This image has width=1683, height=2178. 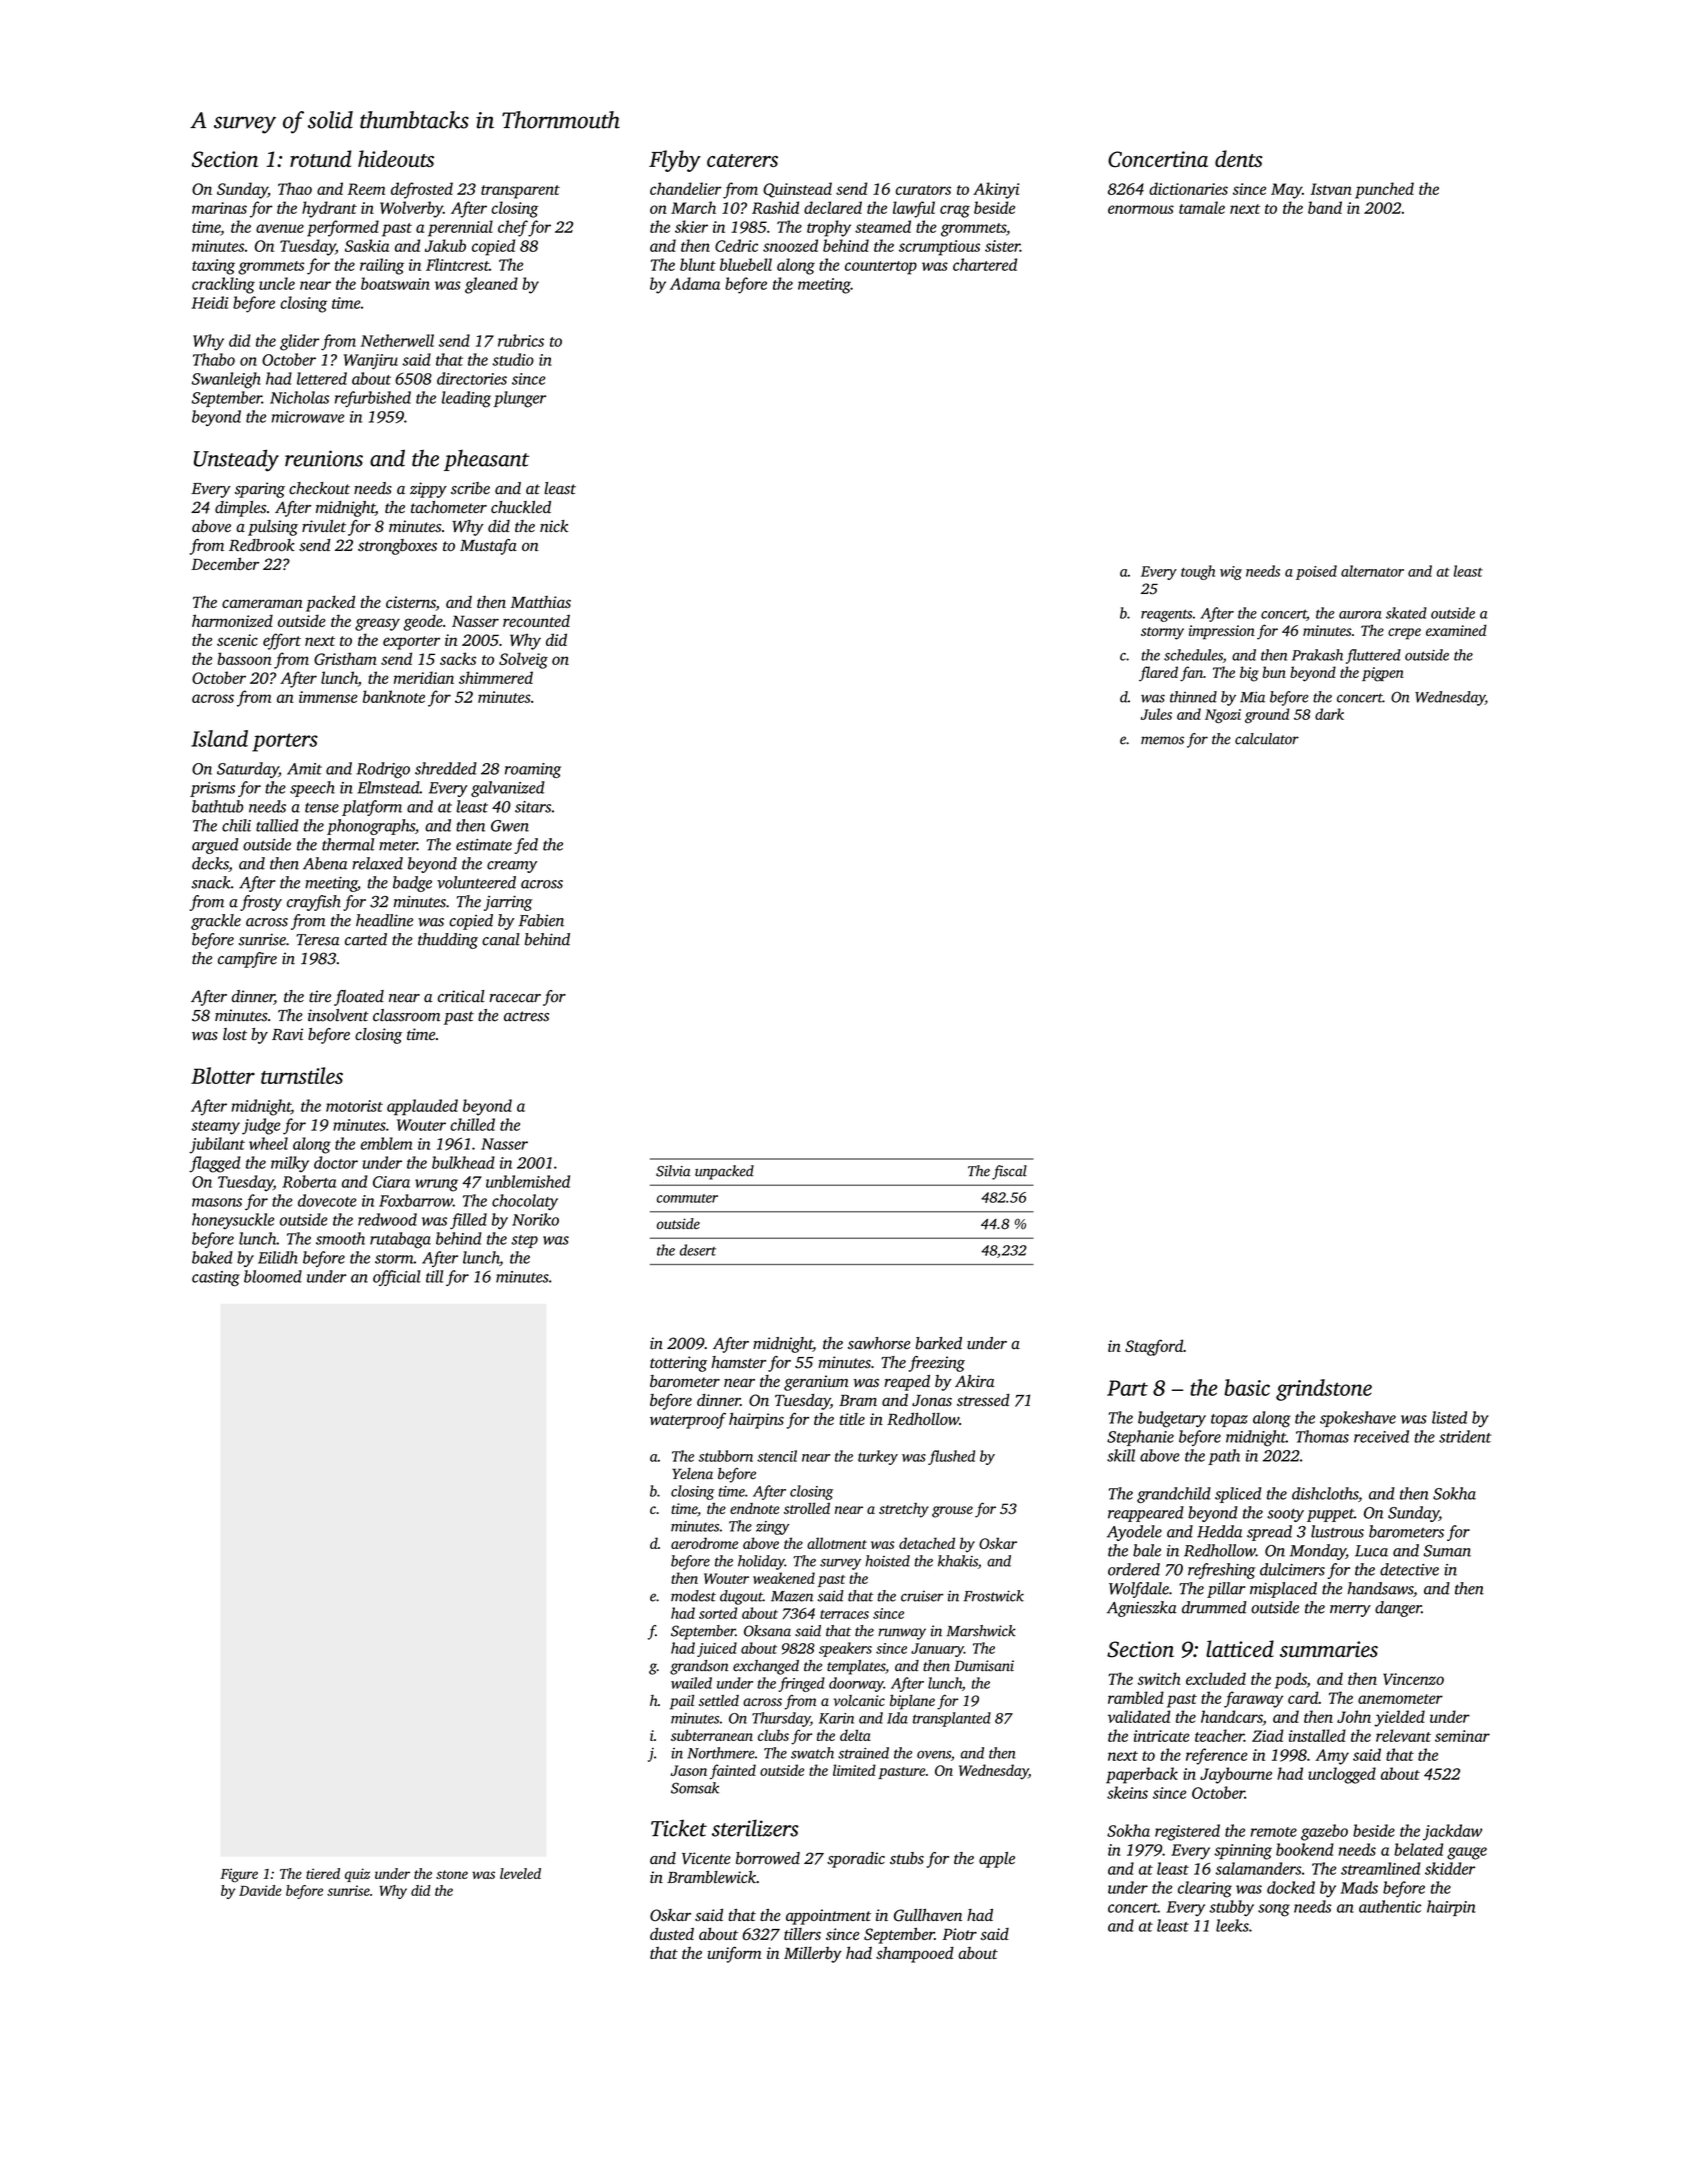 What do you see at coordinates (855, 1735) in the image?
I see `delta` at bounding box center [855, 1735].
